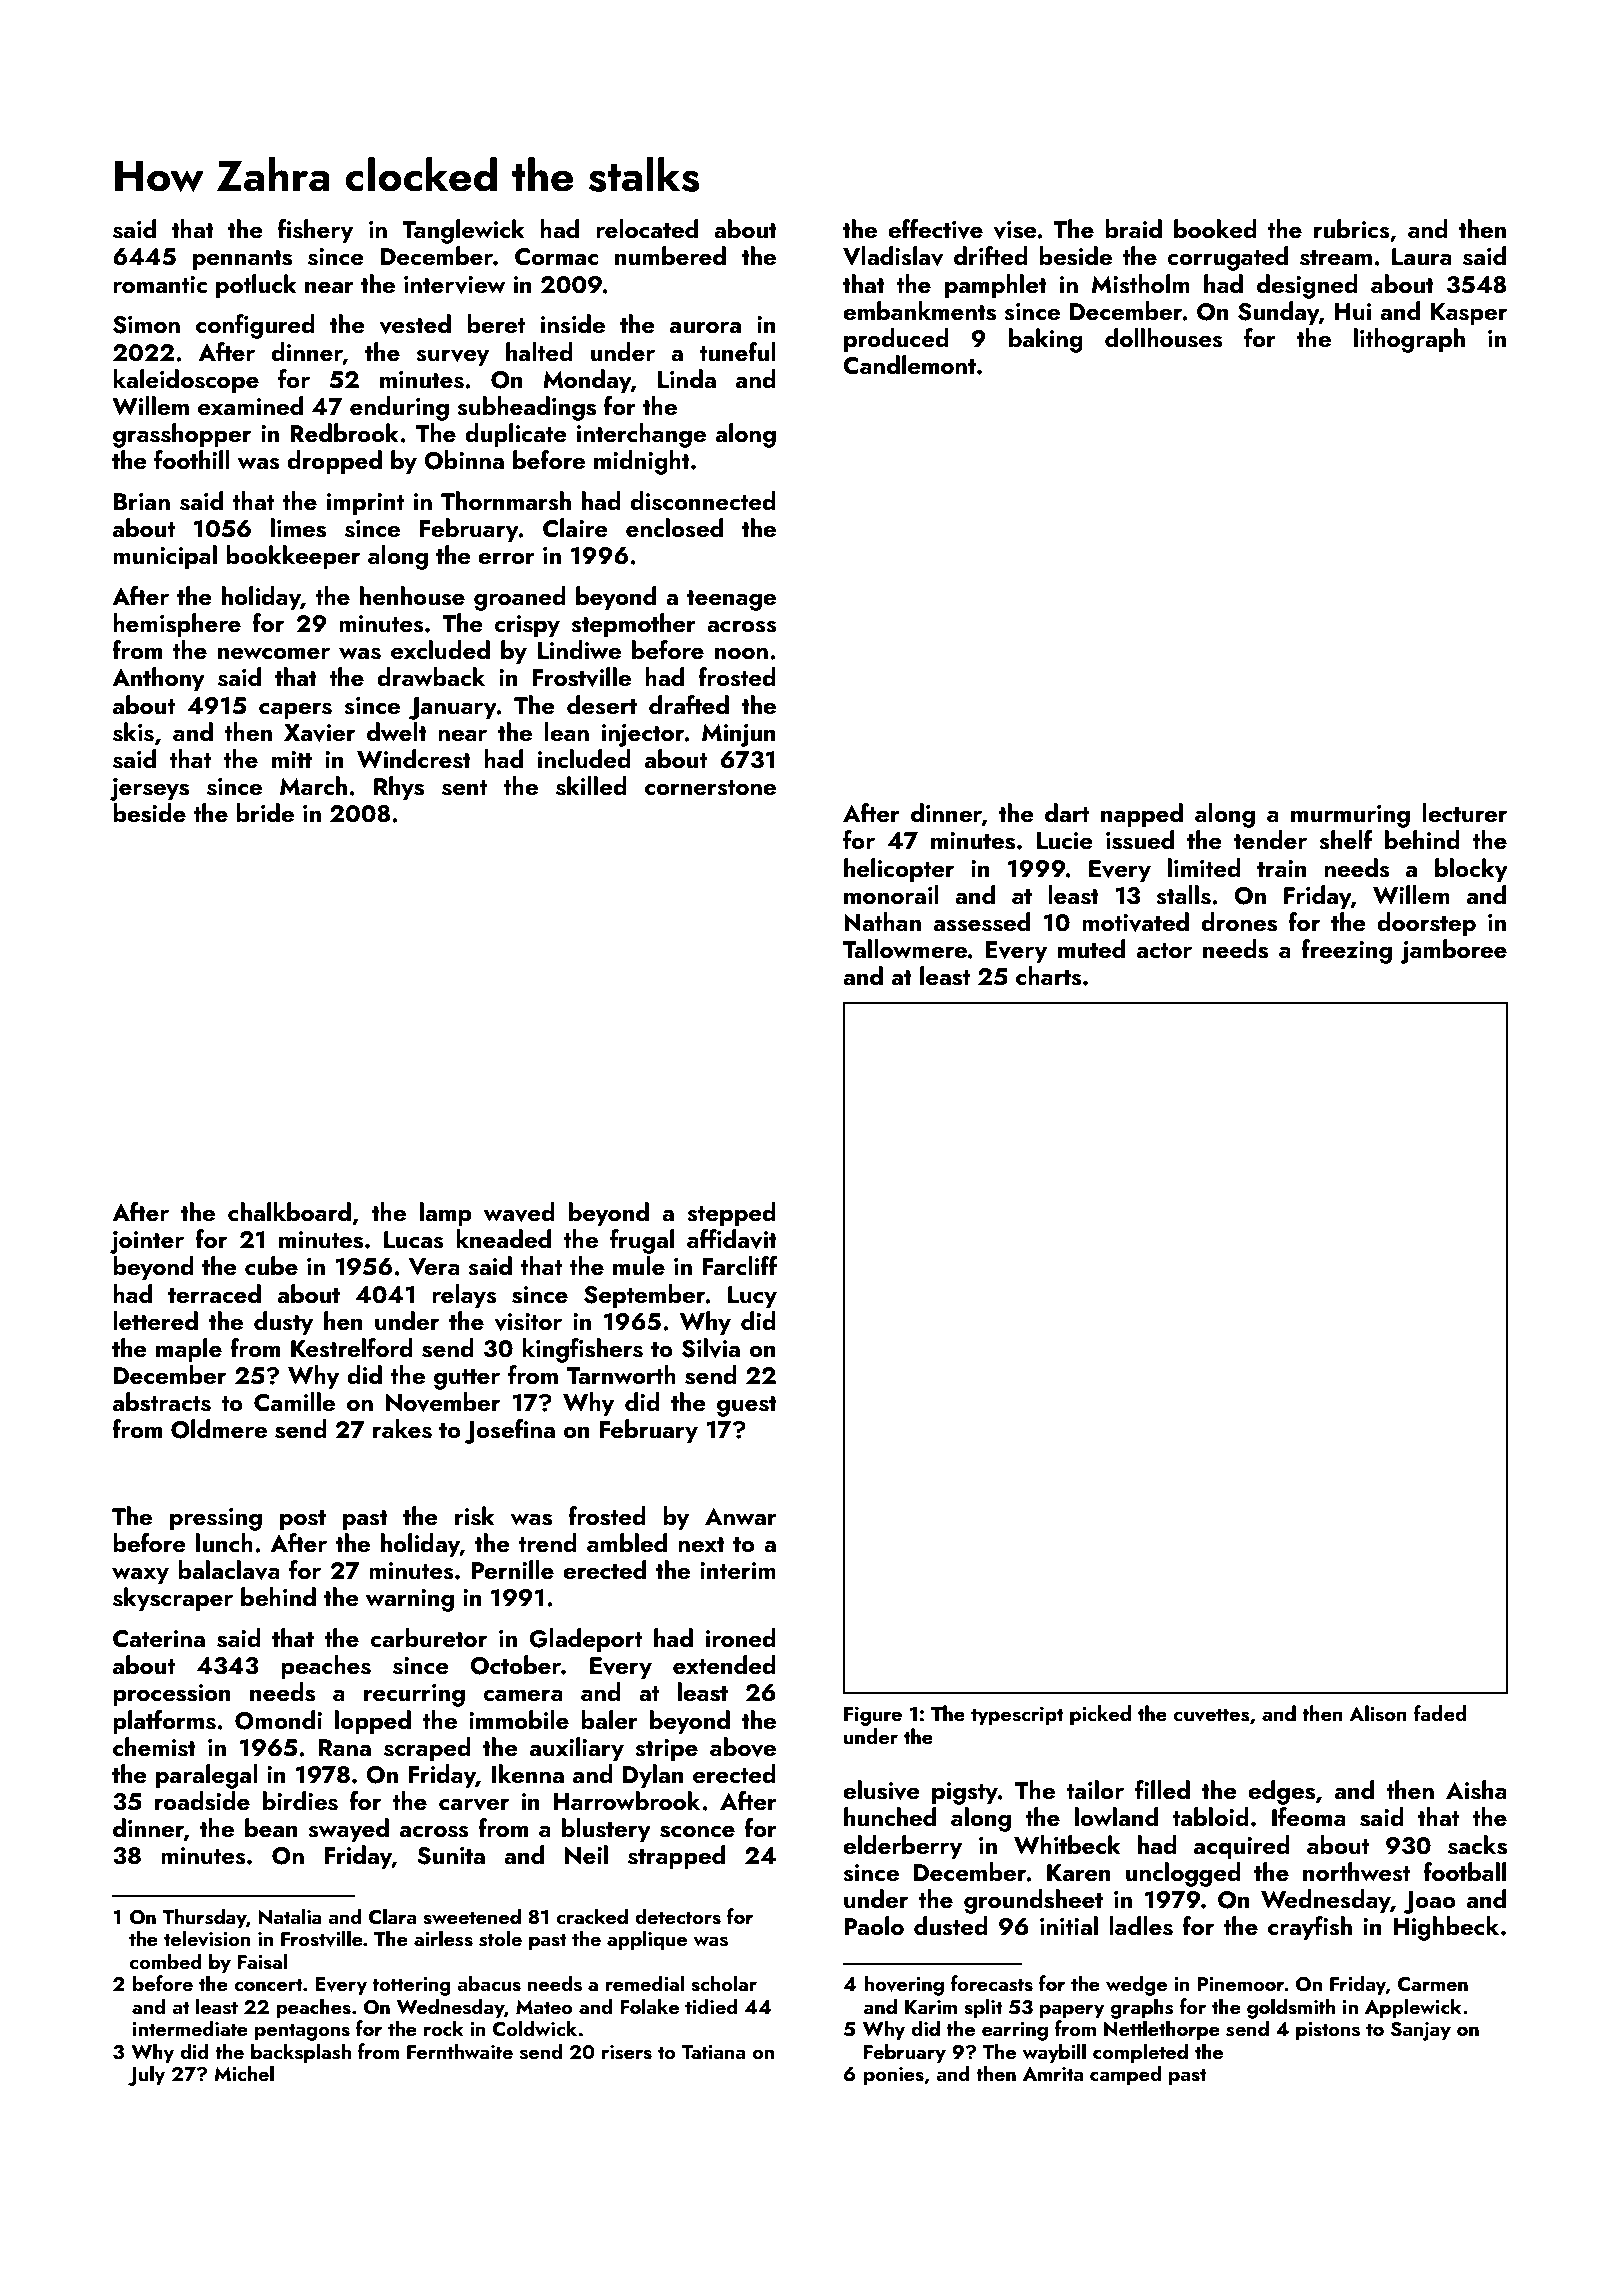 This screenshot has height=2292, width=1620. I want to click on bride, so click(265, 812).
